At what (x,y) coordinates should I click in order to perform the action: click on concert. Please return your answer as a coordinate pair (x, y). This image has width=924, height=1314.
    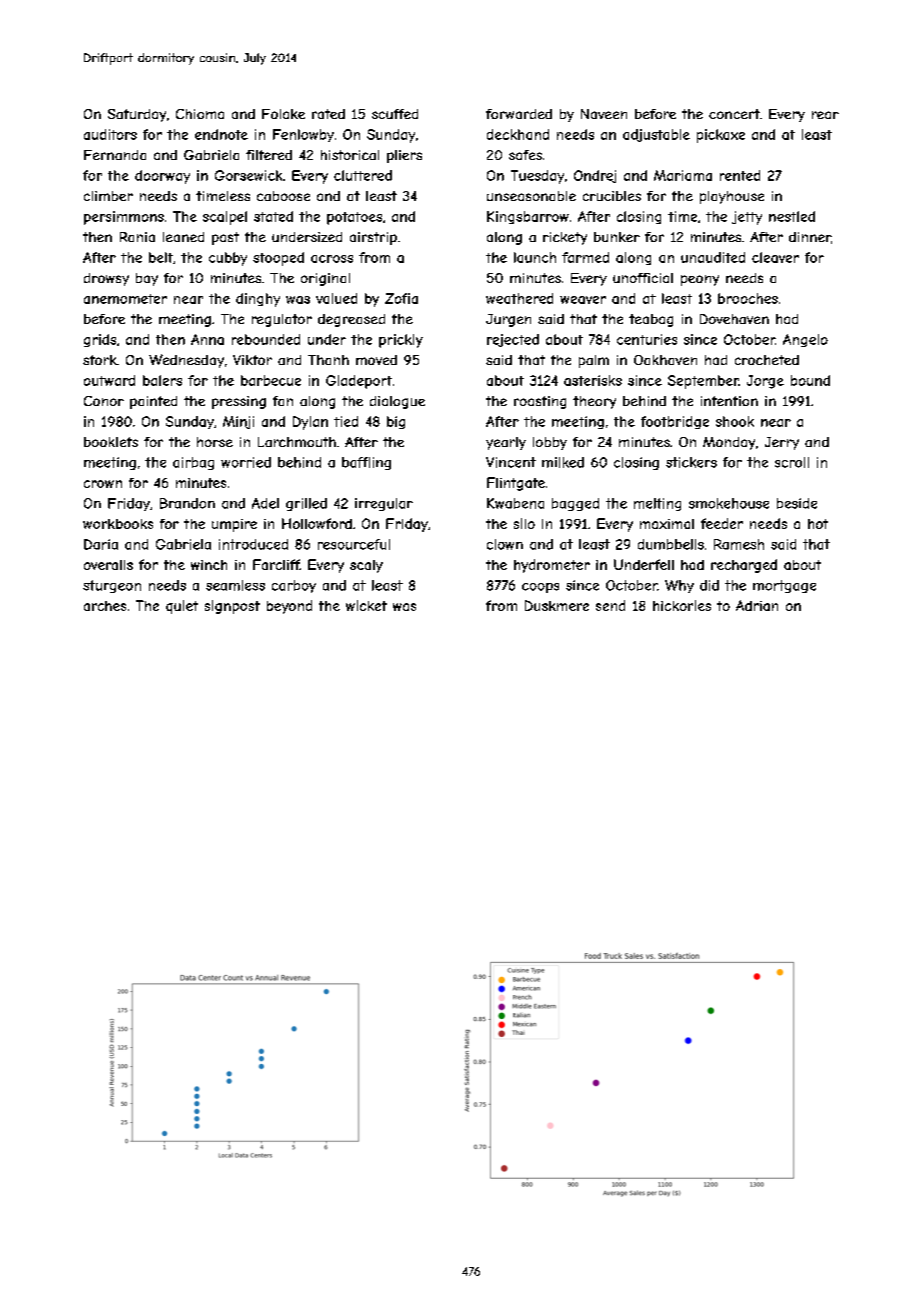
    Looking at the image, I should click on (734, 114).
